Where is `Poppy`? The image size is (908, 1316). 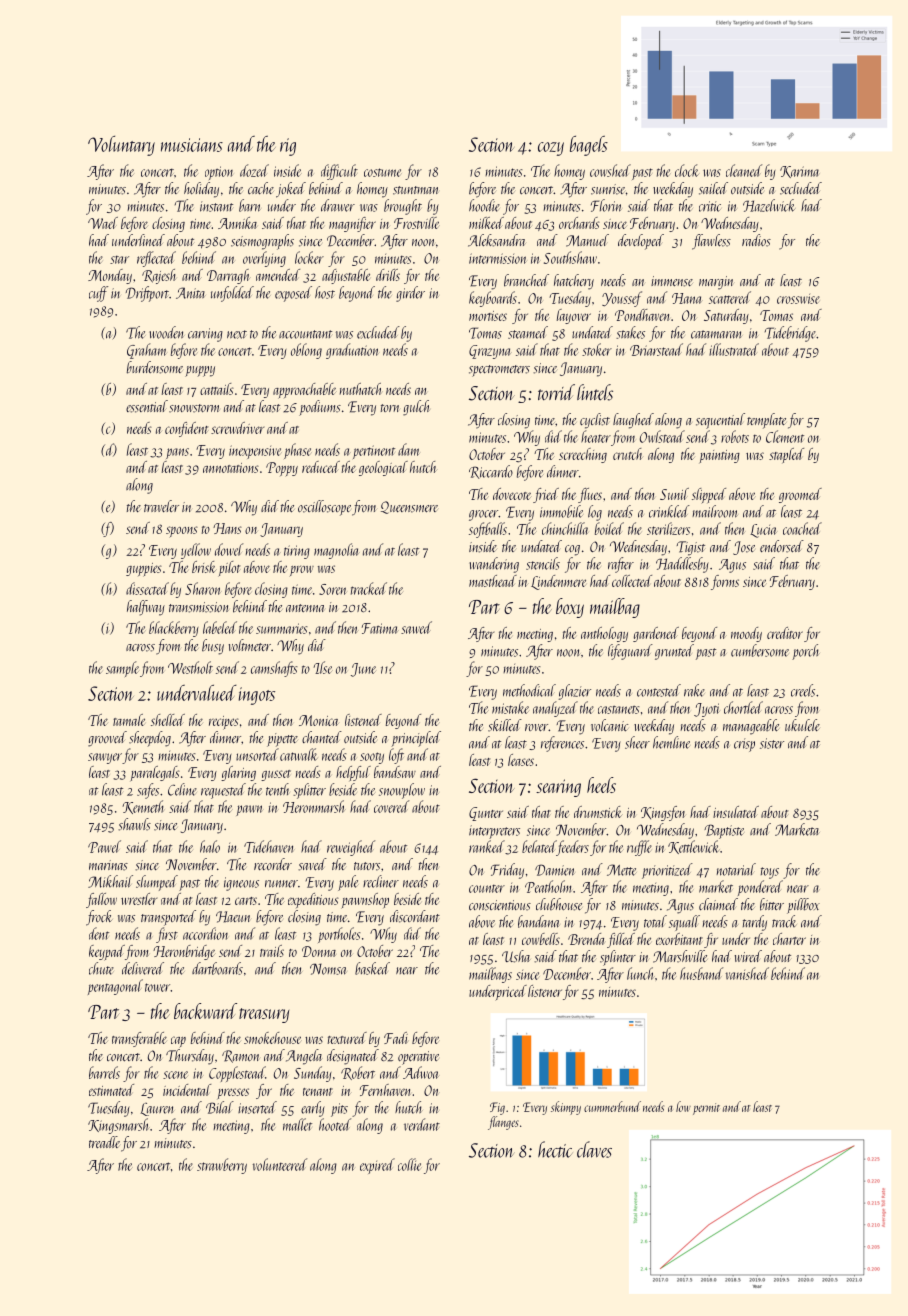
Poppy is located at coordinates (282, 469).
